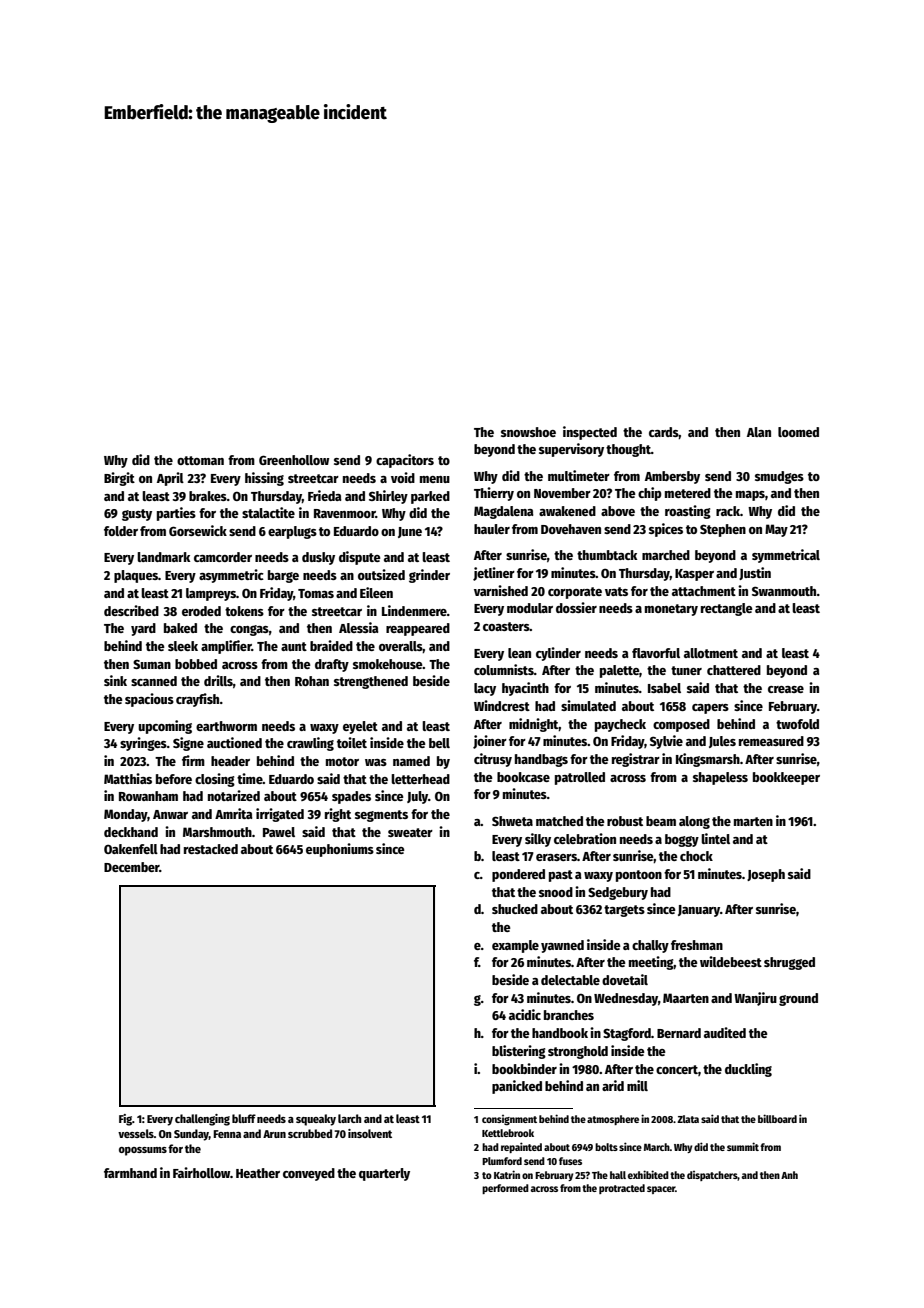 This document has width=924, height=1308. What do you see at coordinates (132, 867) in the document?
I see `December` at bounding box center [132, 867].
